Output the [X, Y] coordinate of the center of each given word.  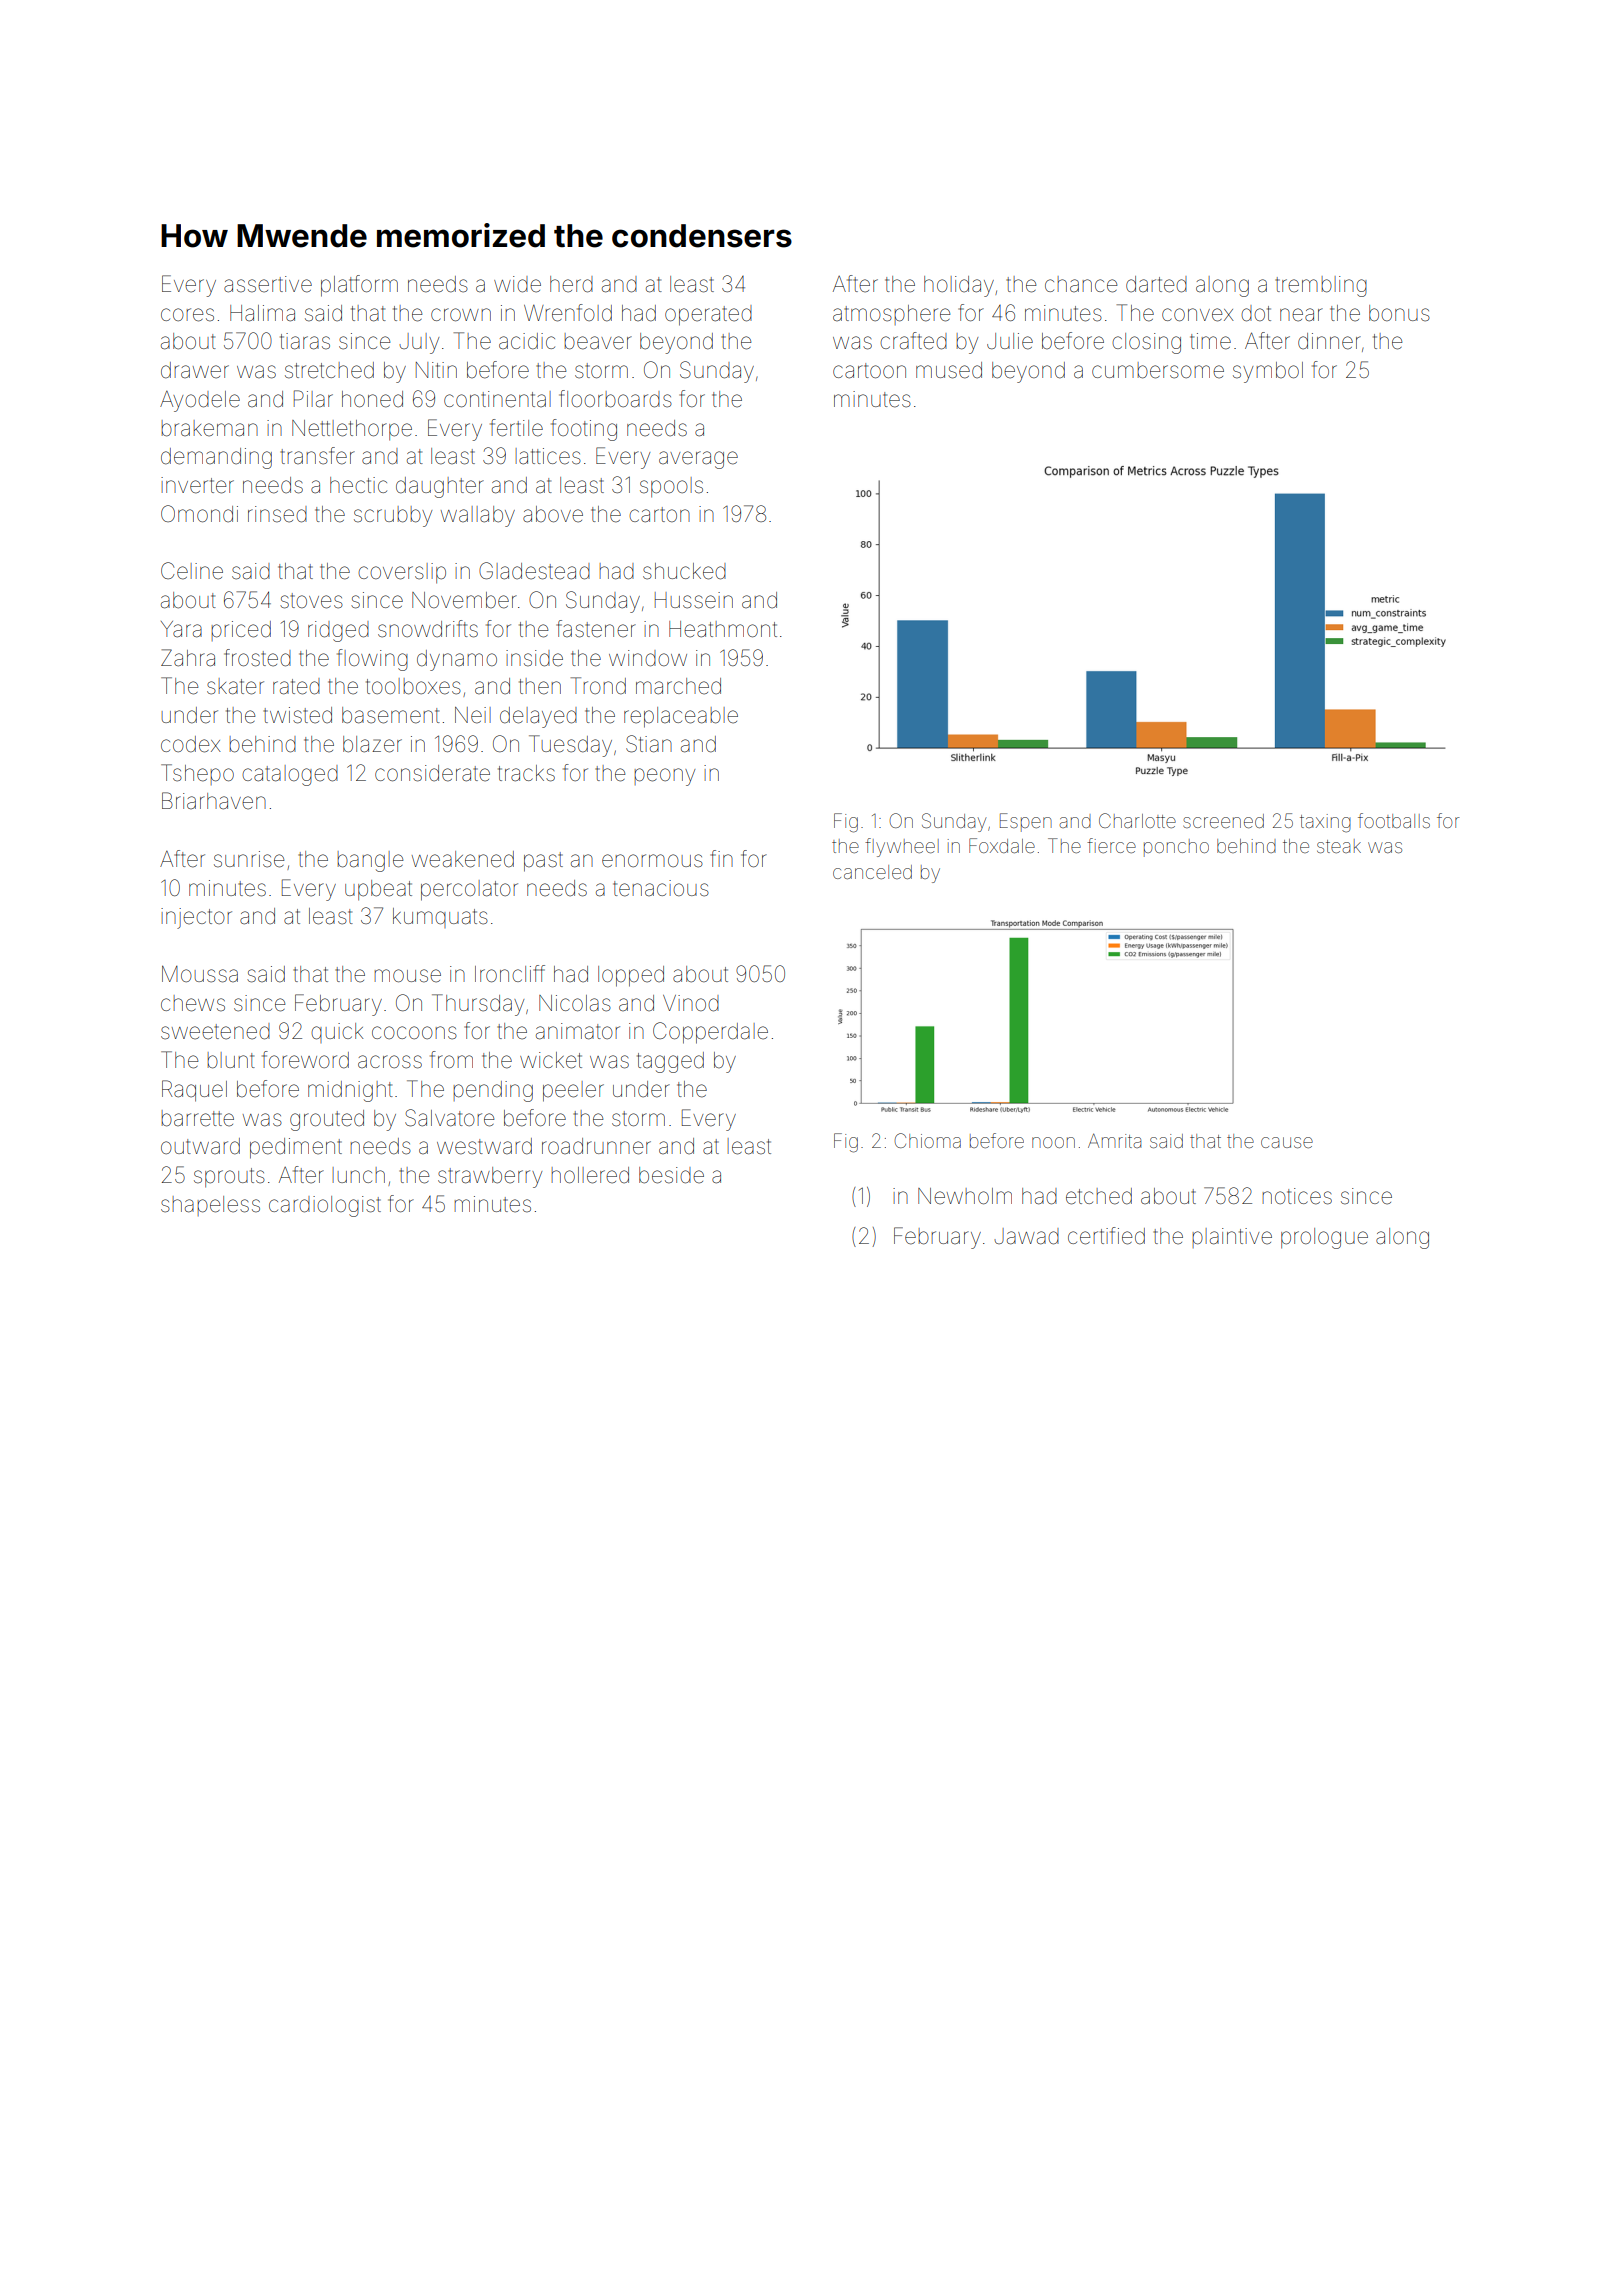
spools [671, 487]
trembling [1321, 286]
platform [359, 286]
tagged [670, 1062]
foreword [305, 1060]
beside [671, 1175]
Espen [1026, 822]
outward [200, 1146]
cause [1287, 1142]
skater [235, 686]
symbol [1268, 372]
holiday [959, 286]
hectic [358, 485]
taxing [1325, 823]
